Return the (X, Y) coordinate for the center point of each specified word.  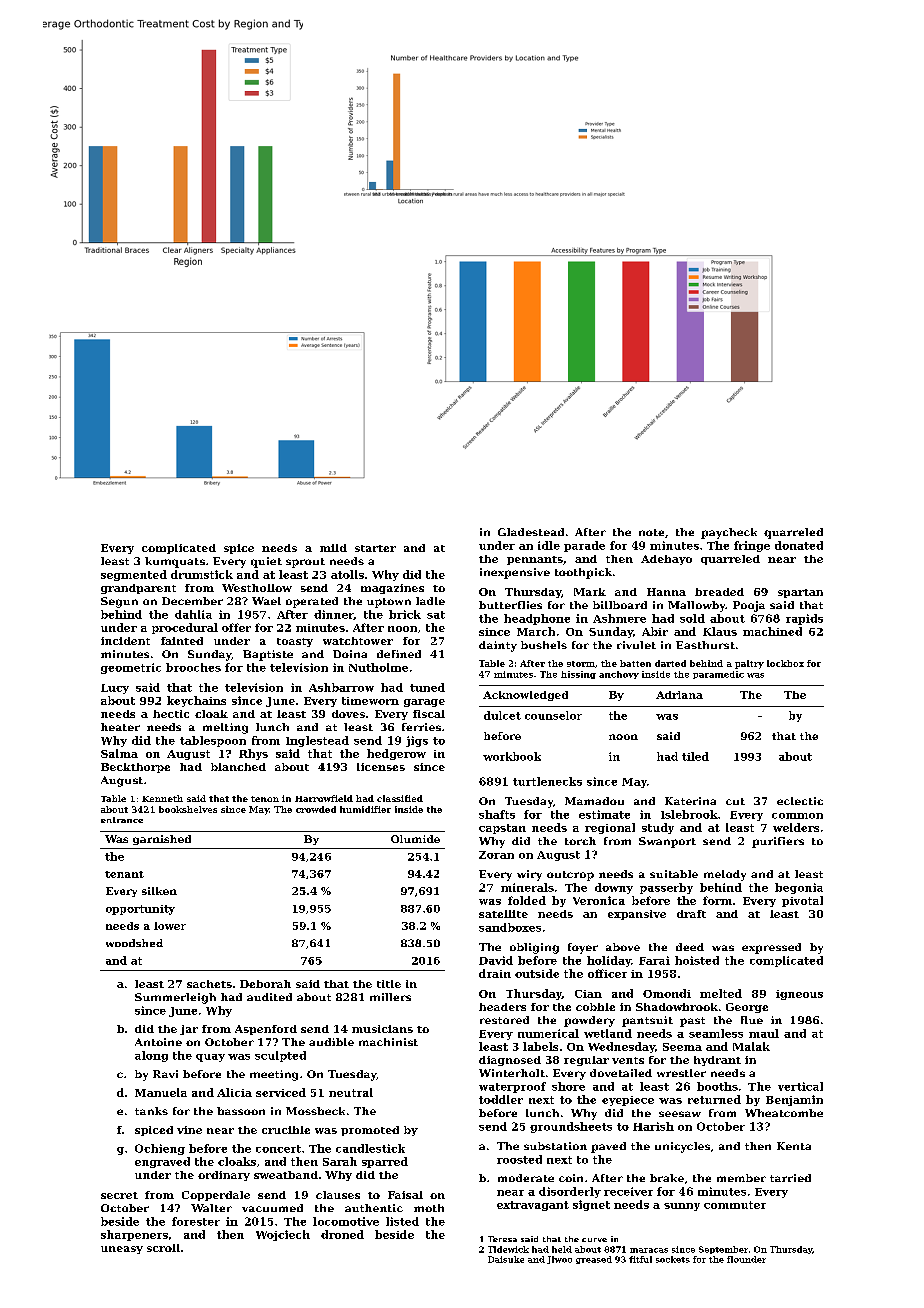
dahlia (193, 614)
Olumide (415, 839)
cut (735, 801)
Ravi (165, 1074)
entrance (122, 820)
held (562, 1249)
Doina (350, 654)
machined (772, 631)
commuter (735, 1205)
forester (196, 1221)
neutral (351, 1092)
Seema (682, 1047)
